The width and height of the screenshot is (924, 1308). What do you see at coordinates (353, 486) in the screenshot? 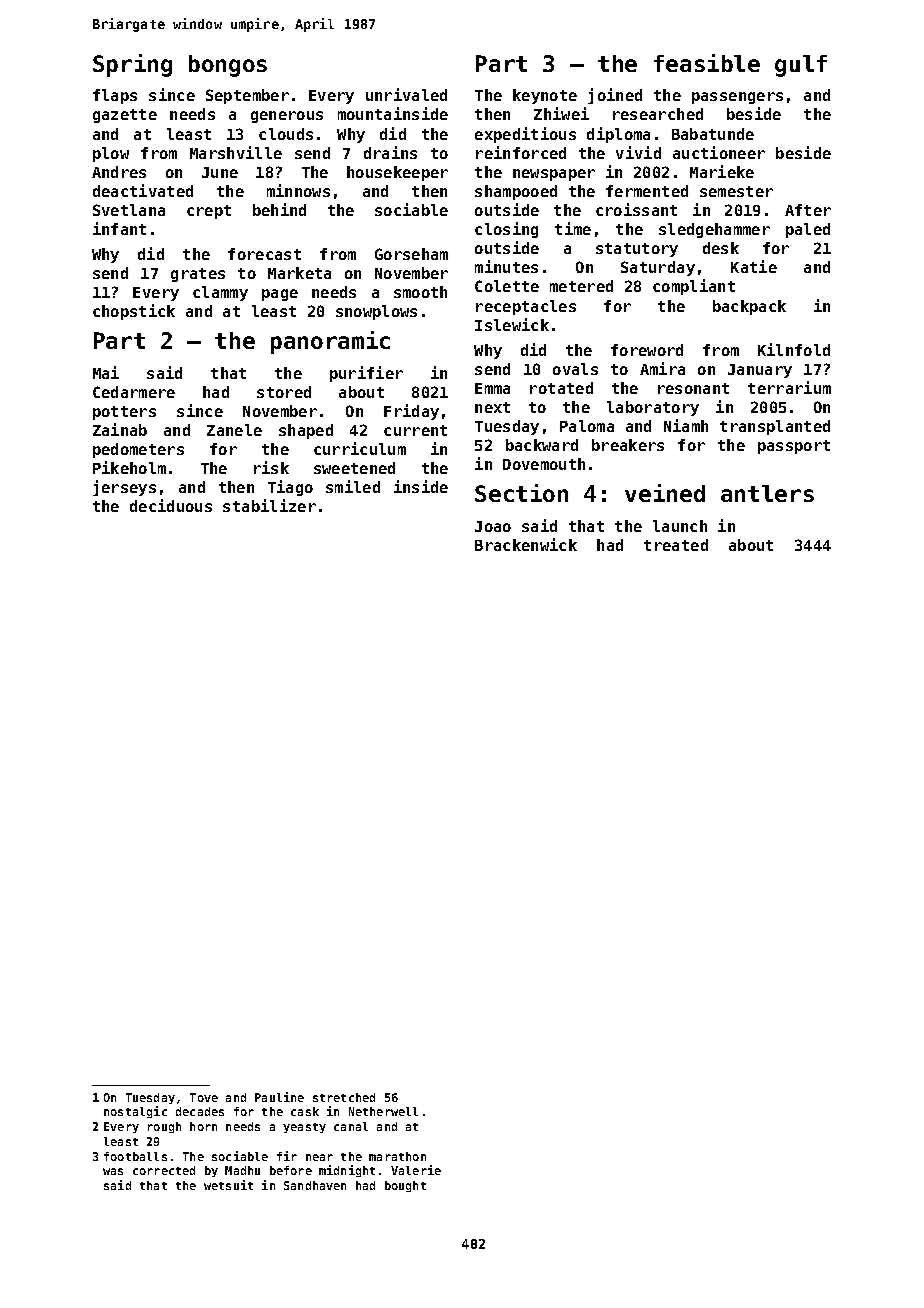
I see `smiled` at bounding box center [353, 486].
